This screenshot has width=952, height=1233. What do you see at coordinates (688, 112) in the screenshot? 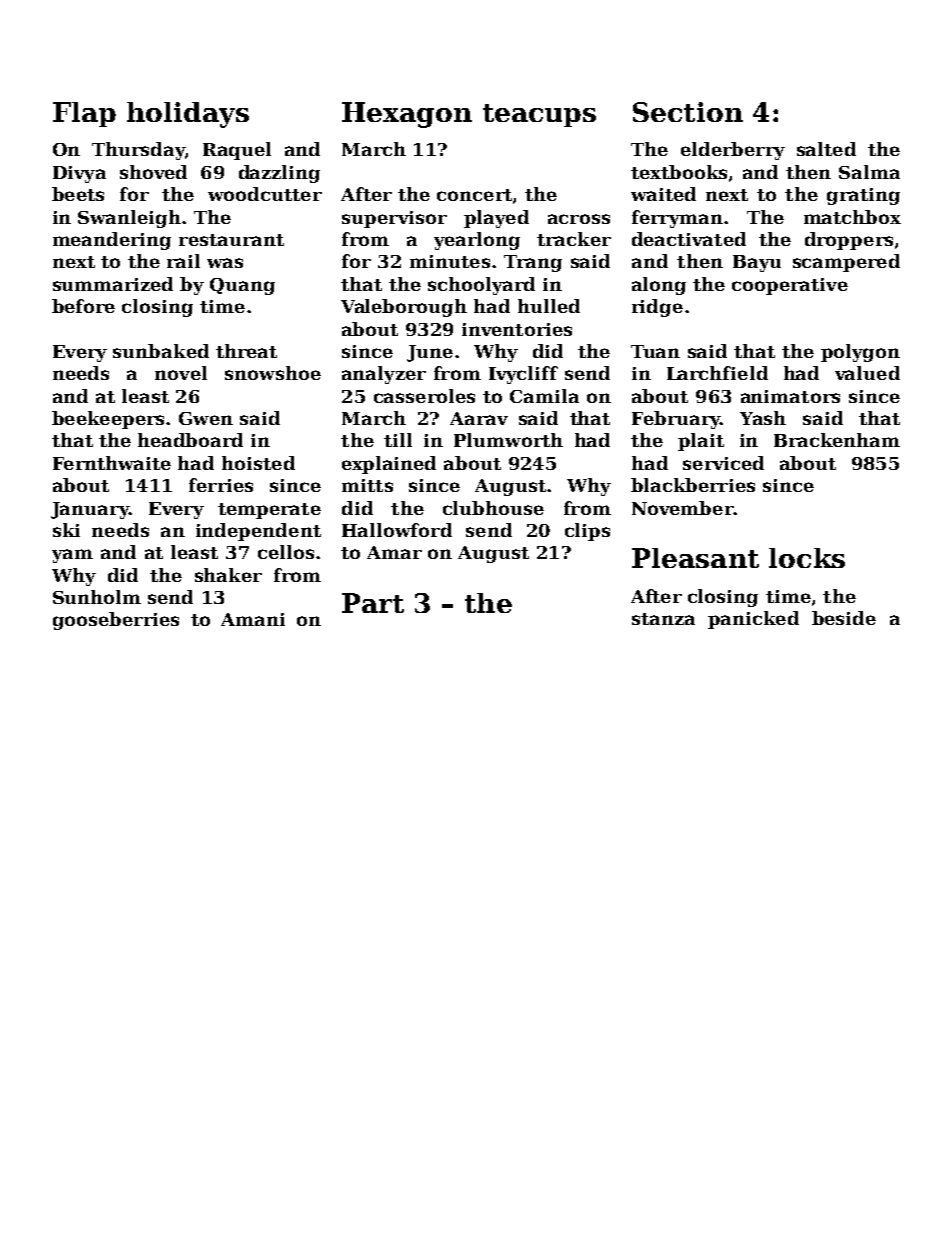
I see `Section` at bounding box center [688, 112].
